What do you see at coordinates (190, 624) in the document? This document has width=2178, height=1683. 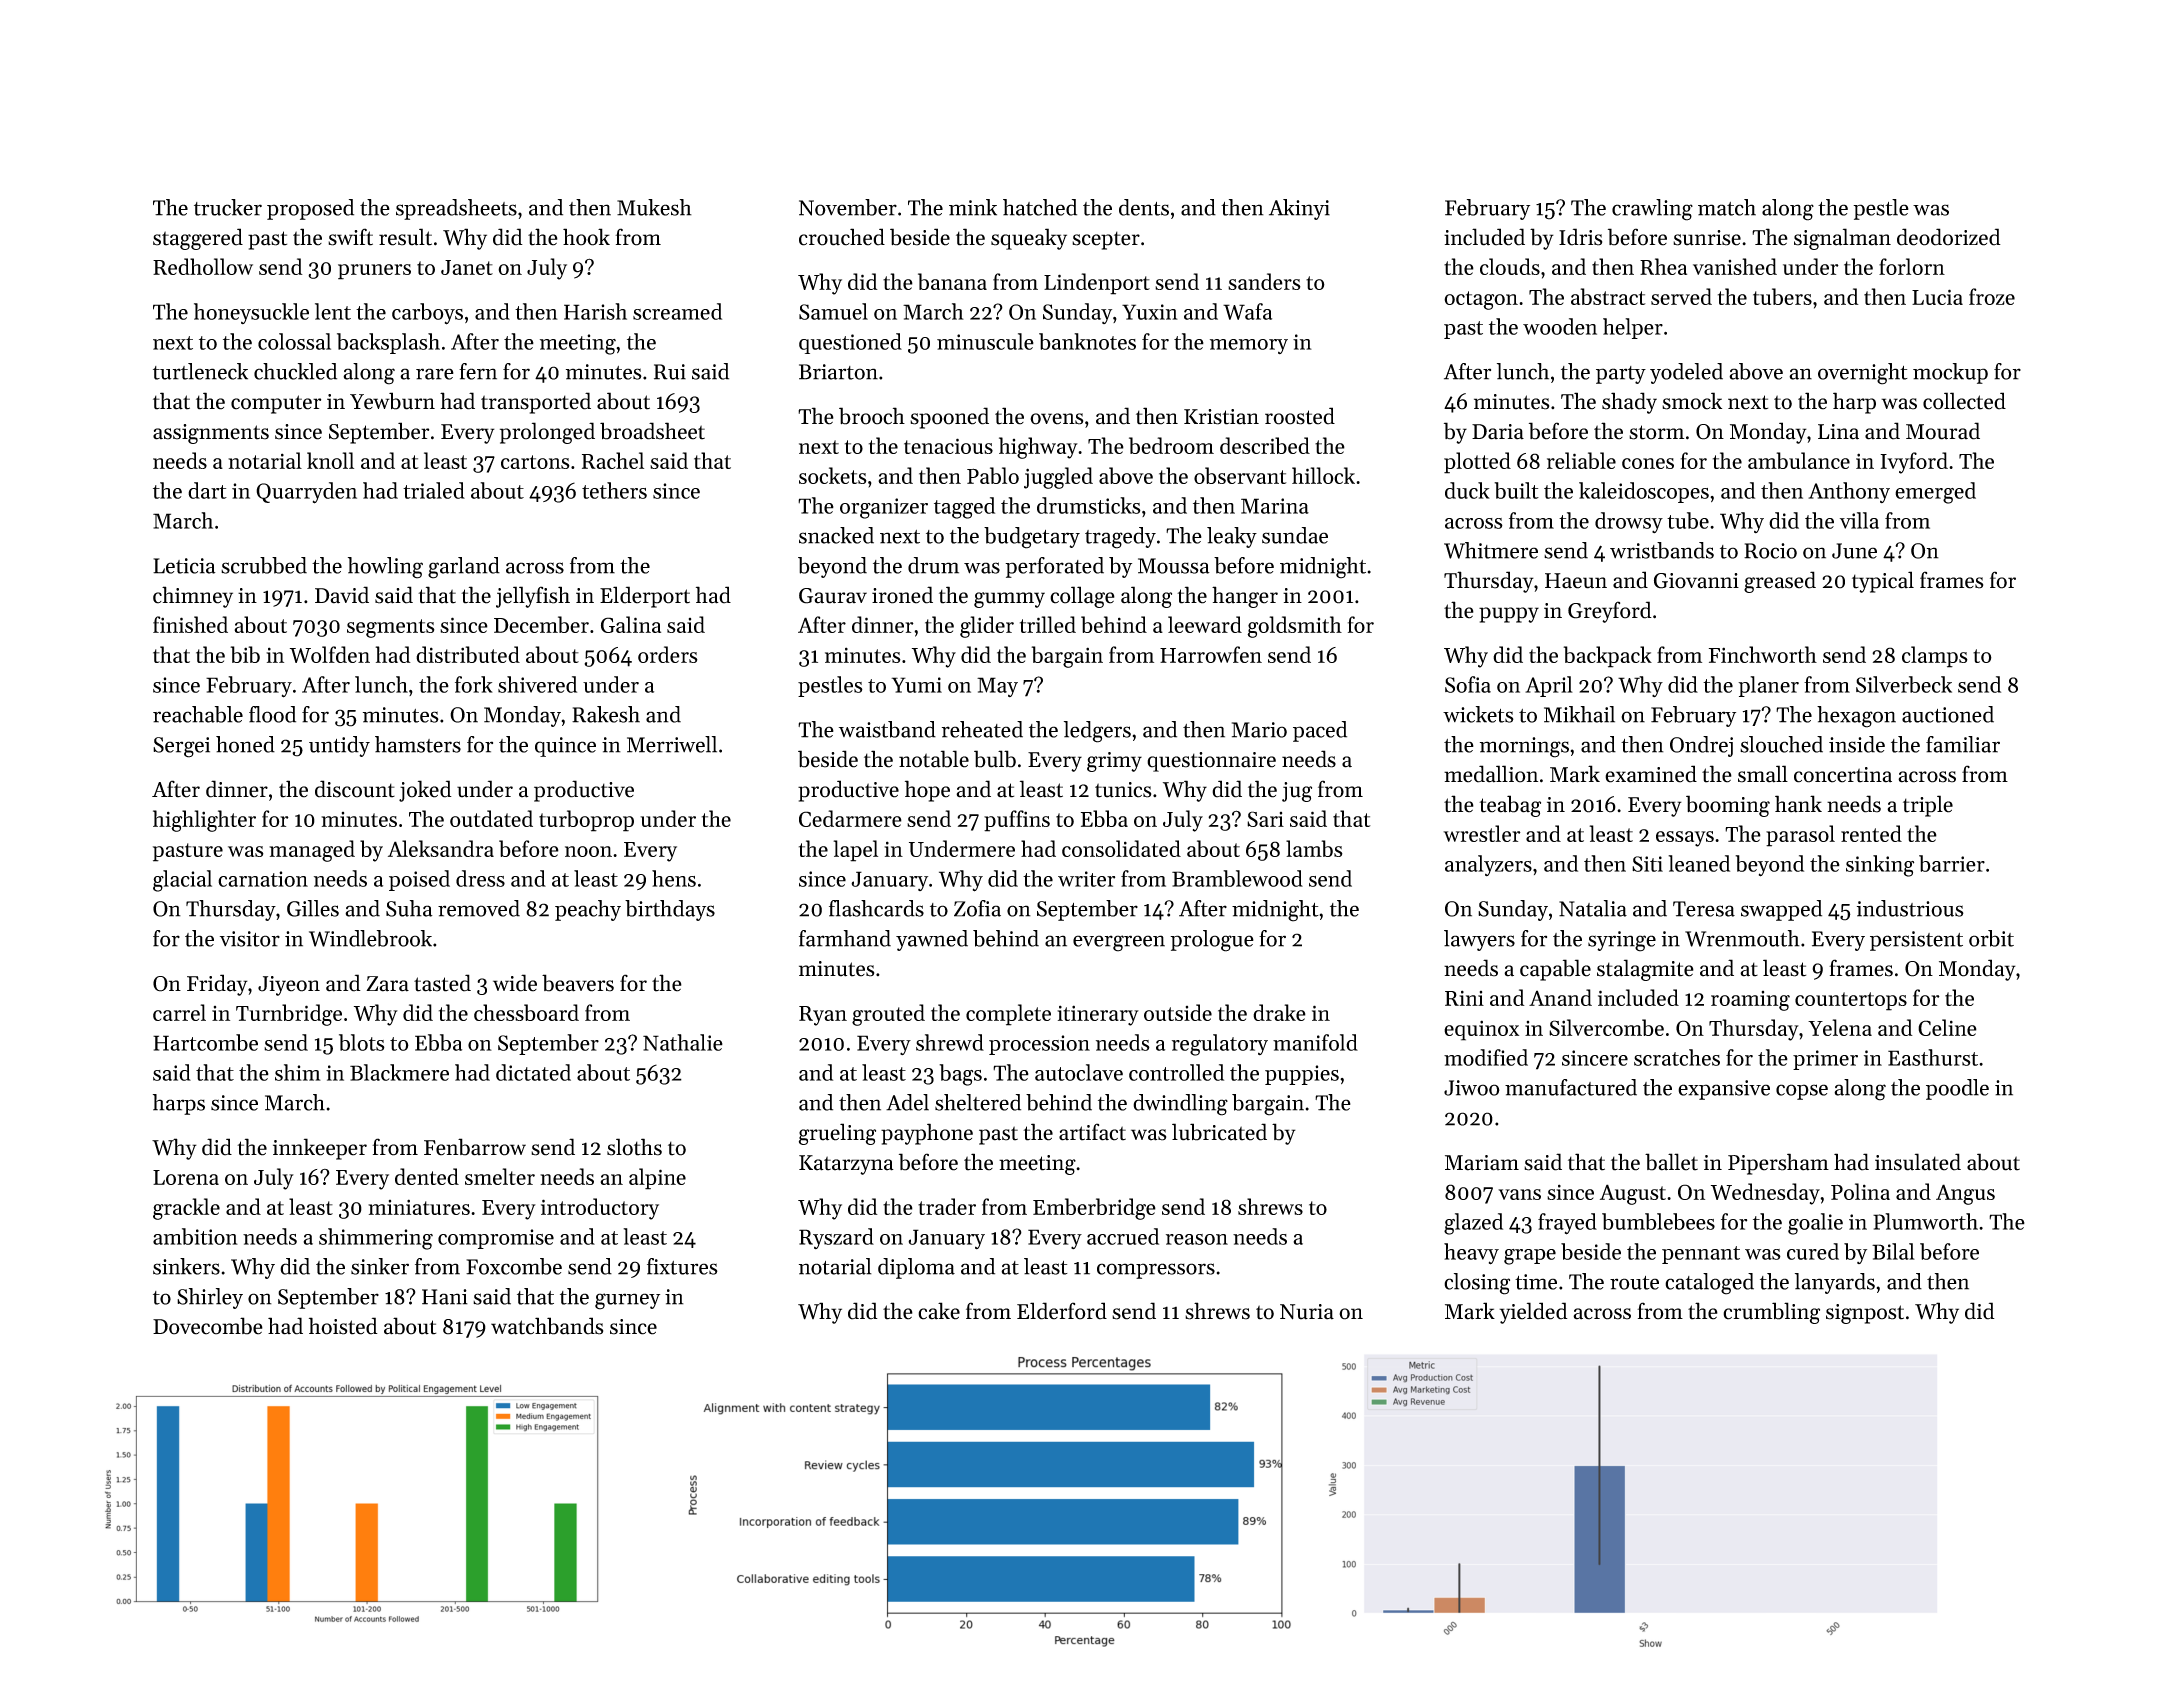 I see `finished` at bounding box center [190, 624].
